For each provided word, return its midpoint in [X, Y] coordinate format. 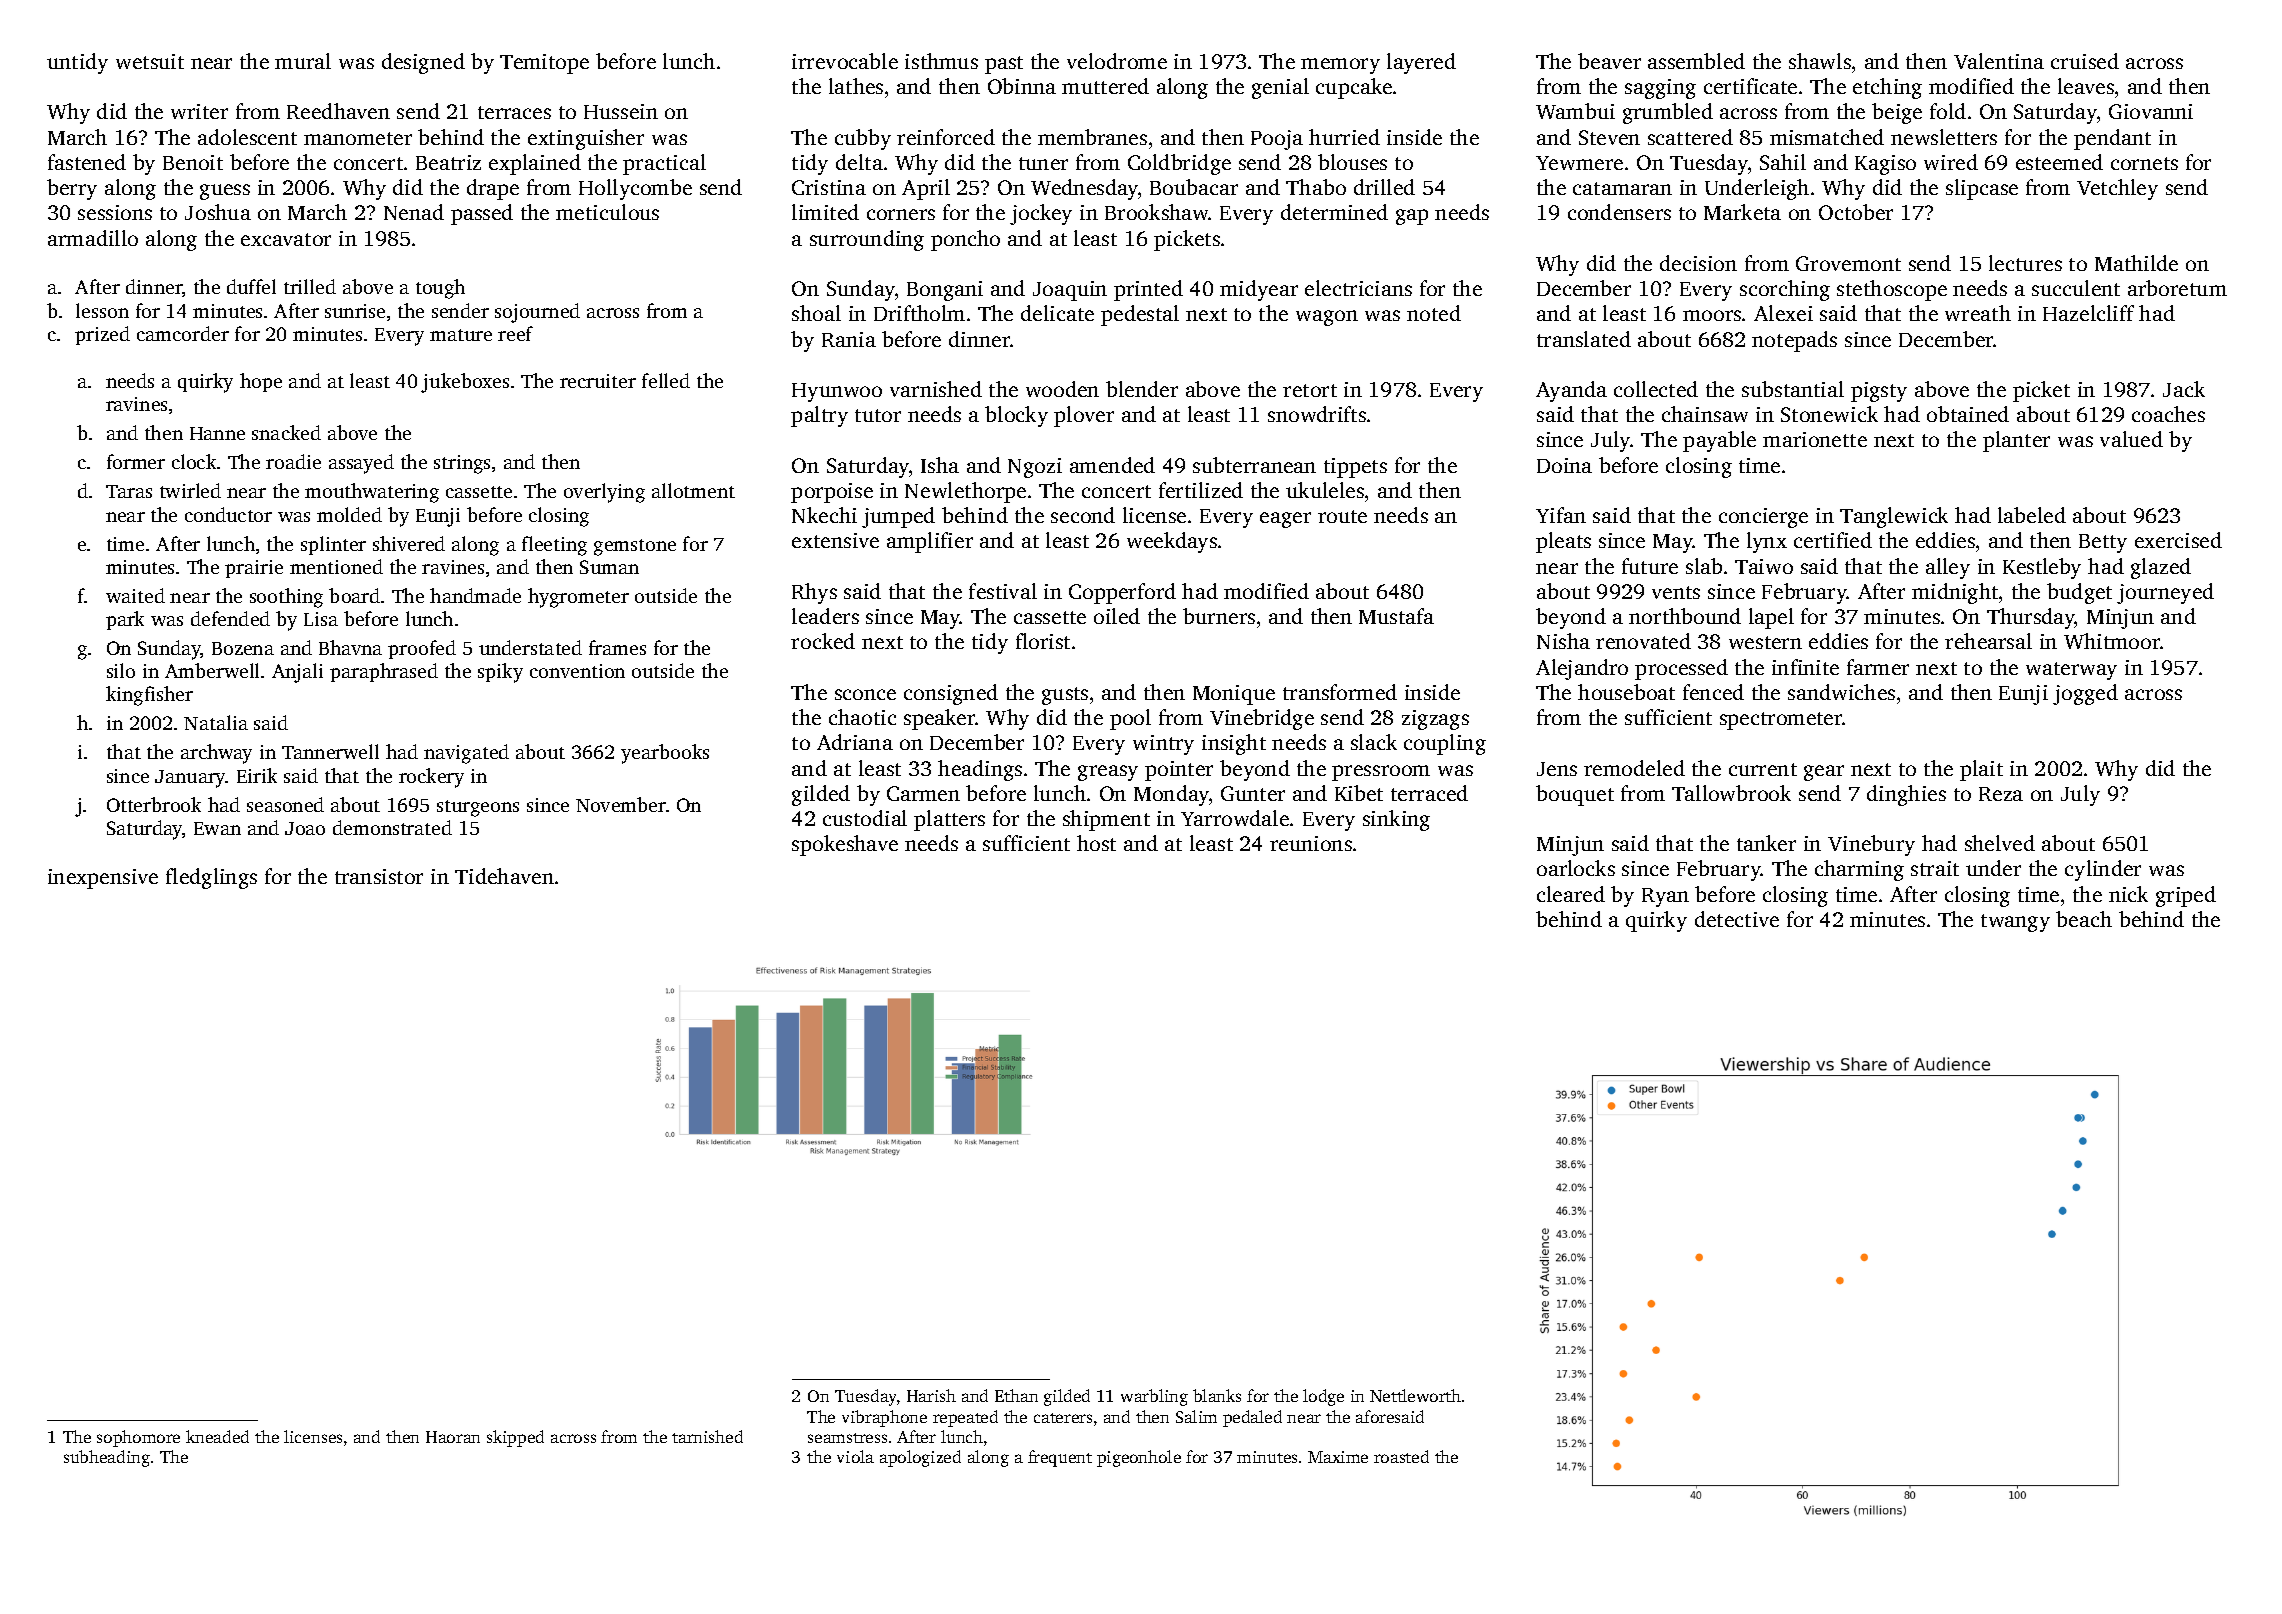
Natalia [216, 722]
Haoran [453, 1437]
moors [1712, 315]
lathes [856, 86]
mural [303, 61]
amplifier [930, 542]
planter [2016, 441]
